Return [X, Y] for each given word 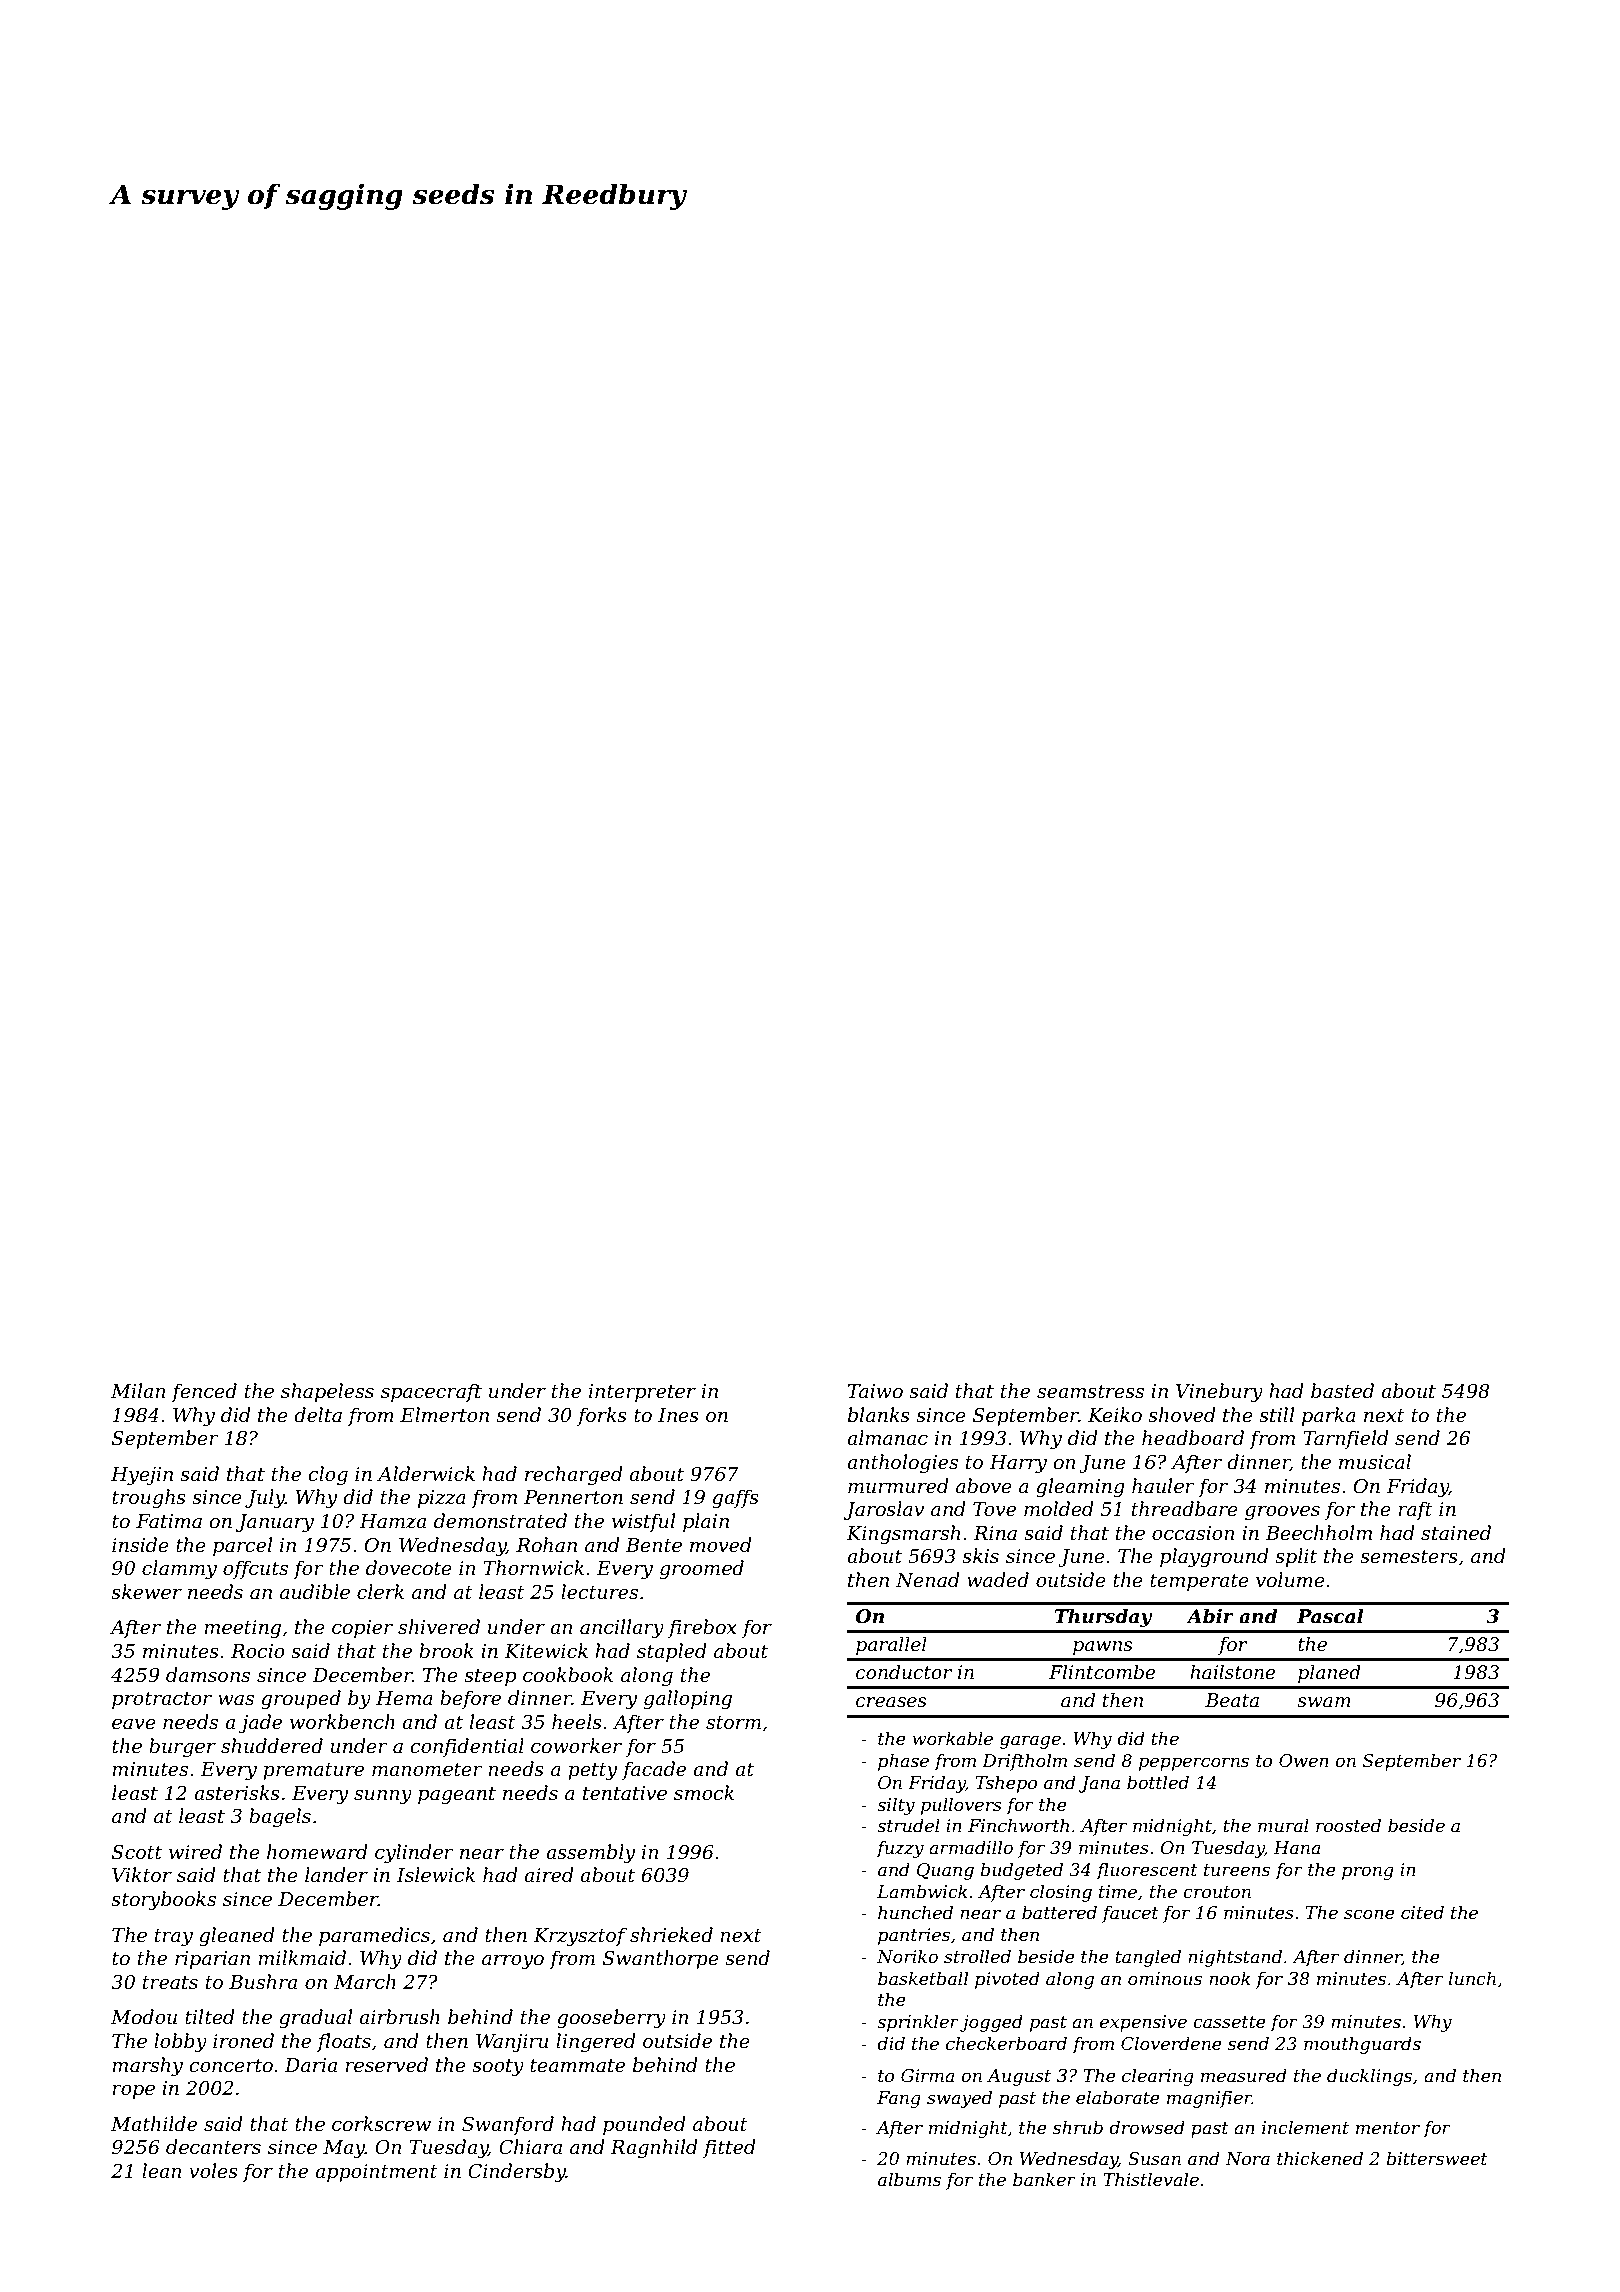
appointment [376, 2173]
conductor [904, 1672]
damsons [208, 1675]
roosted [1348, 1825]
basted [1342, 1391]
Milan [138, 1391]
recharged [574, 1475]
